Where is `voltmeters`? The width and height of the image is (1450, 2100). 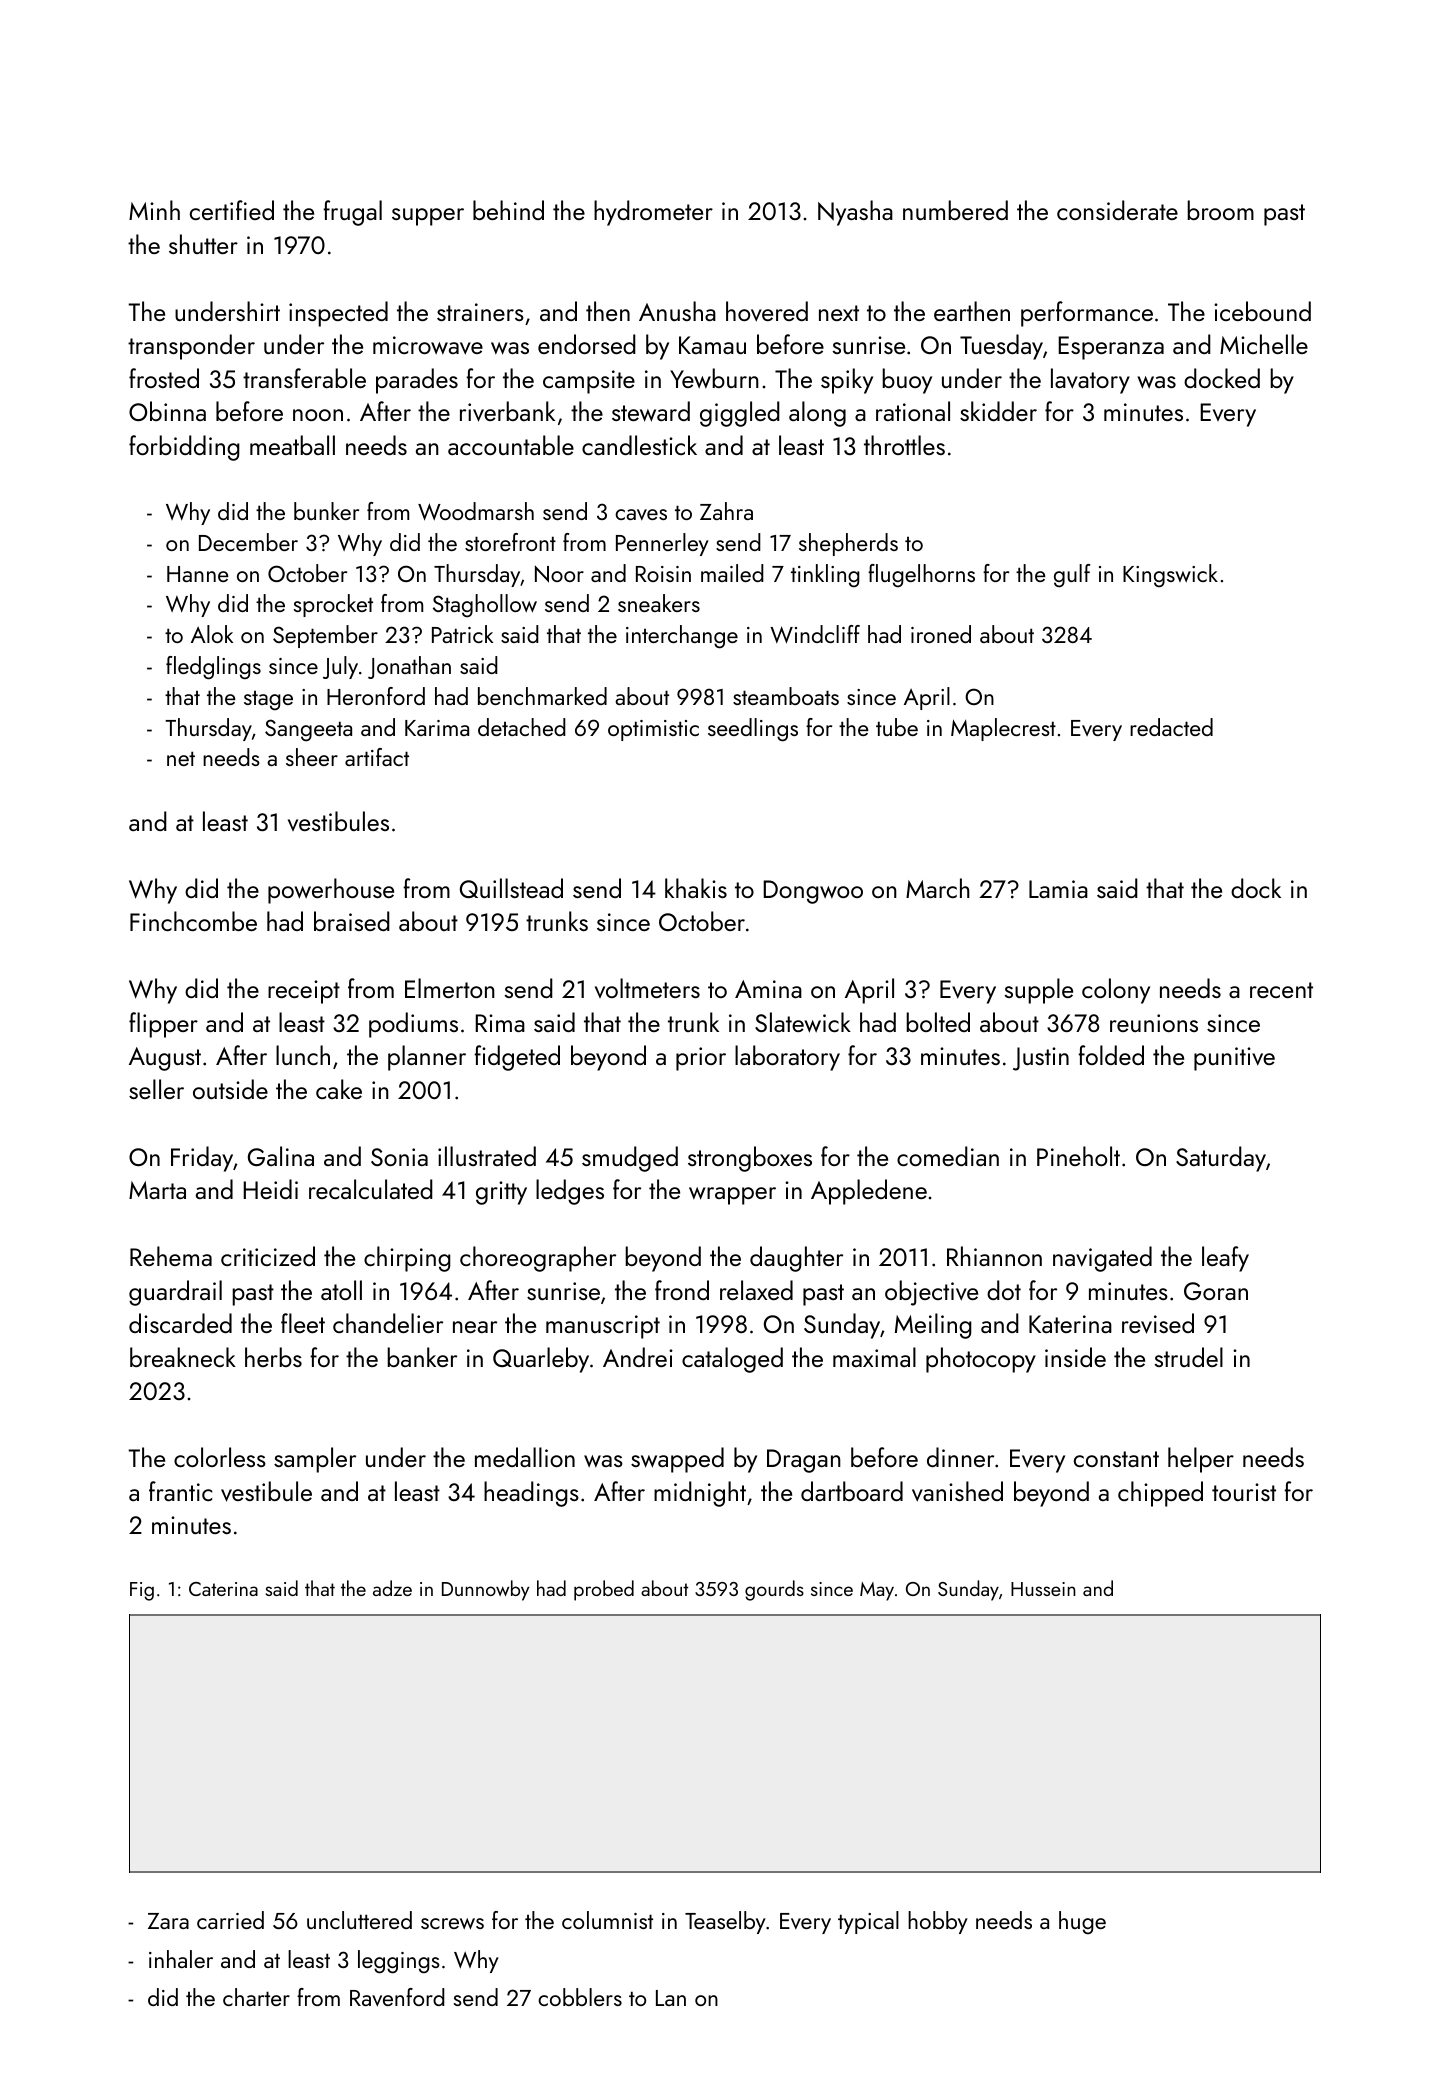 voltmeters is located at coordinates (647, 988).
